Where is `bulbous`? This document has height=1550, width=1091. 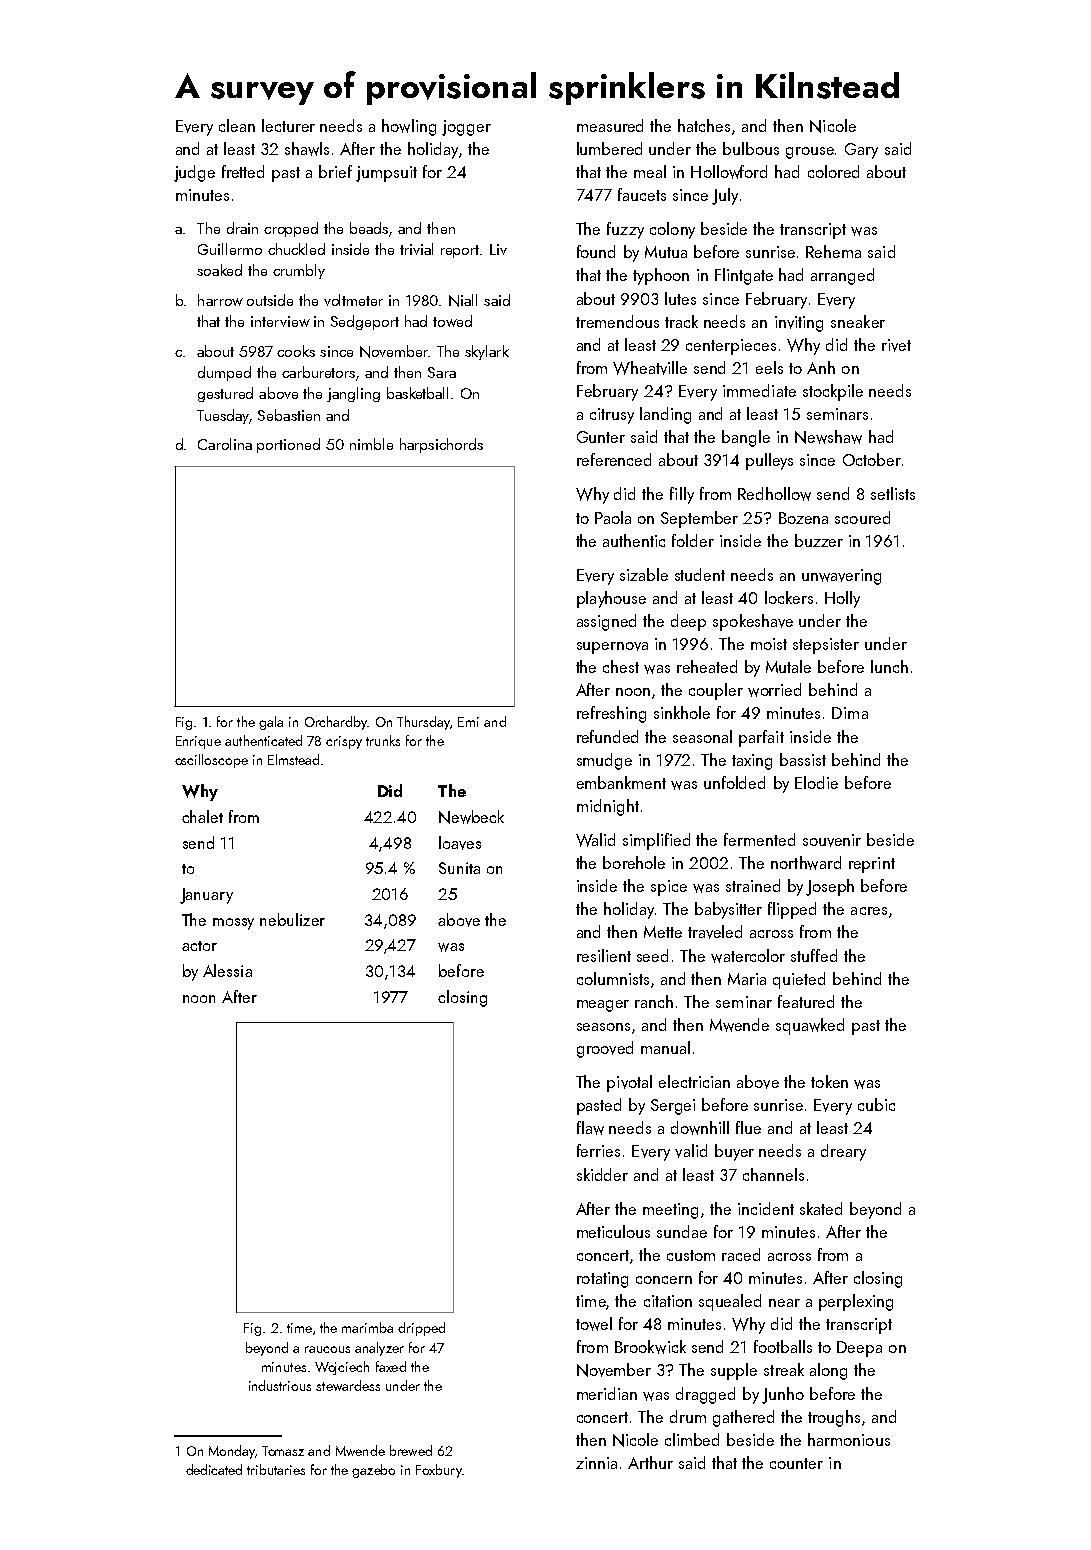
bulbous is located at coordinates (751, 148).
